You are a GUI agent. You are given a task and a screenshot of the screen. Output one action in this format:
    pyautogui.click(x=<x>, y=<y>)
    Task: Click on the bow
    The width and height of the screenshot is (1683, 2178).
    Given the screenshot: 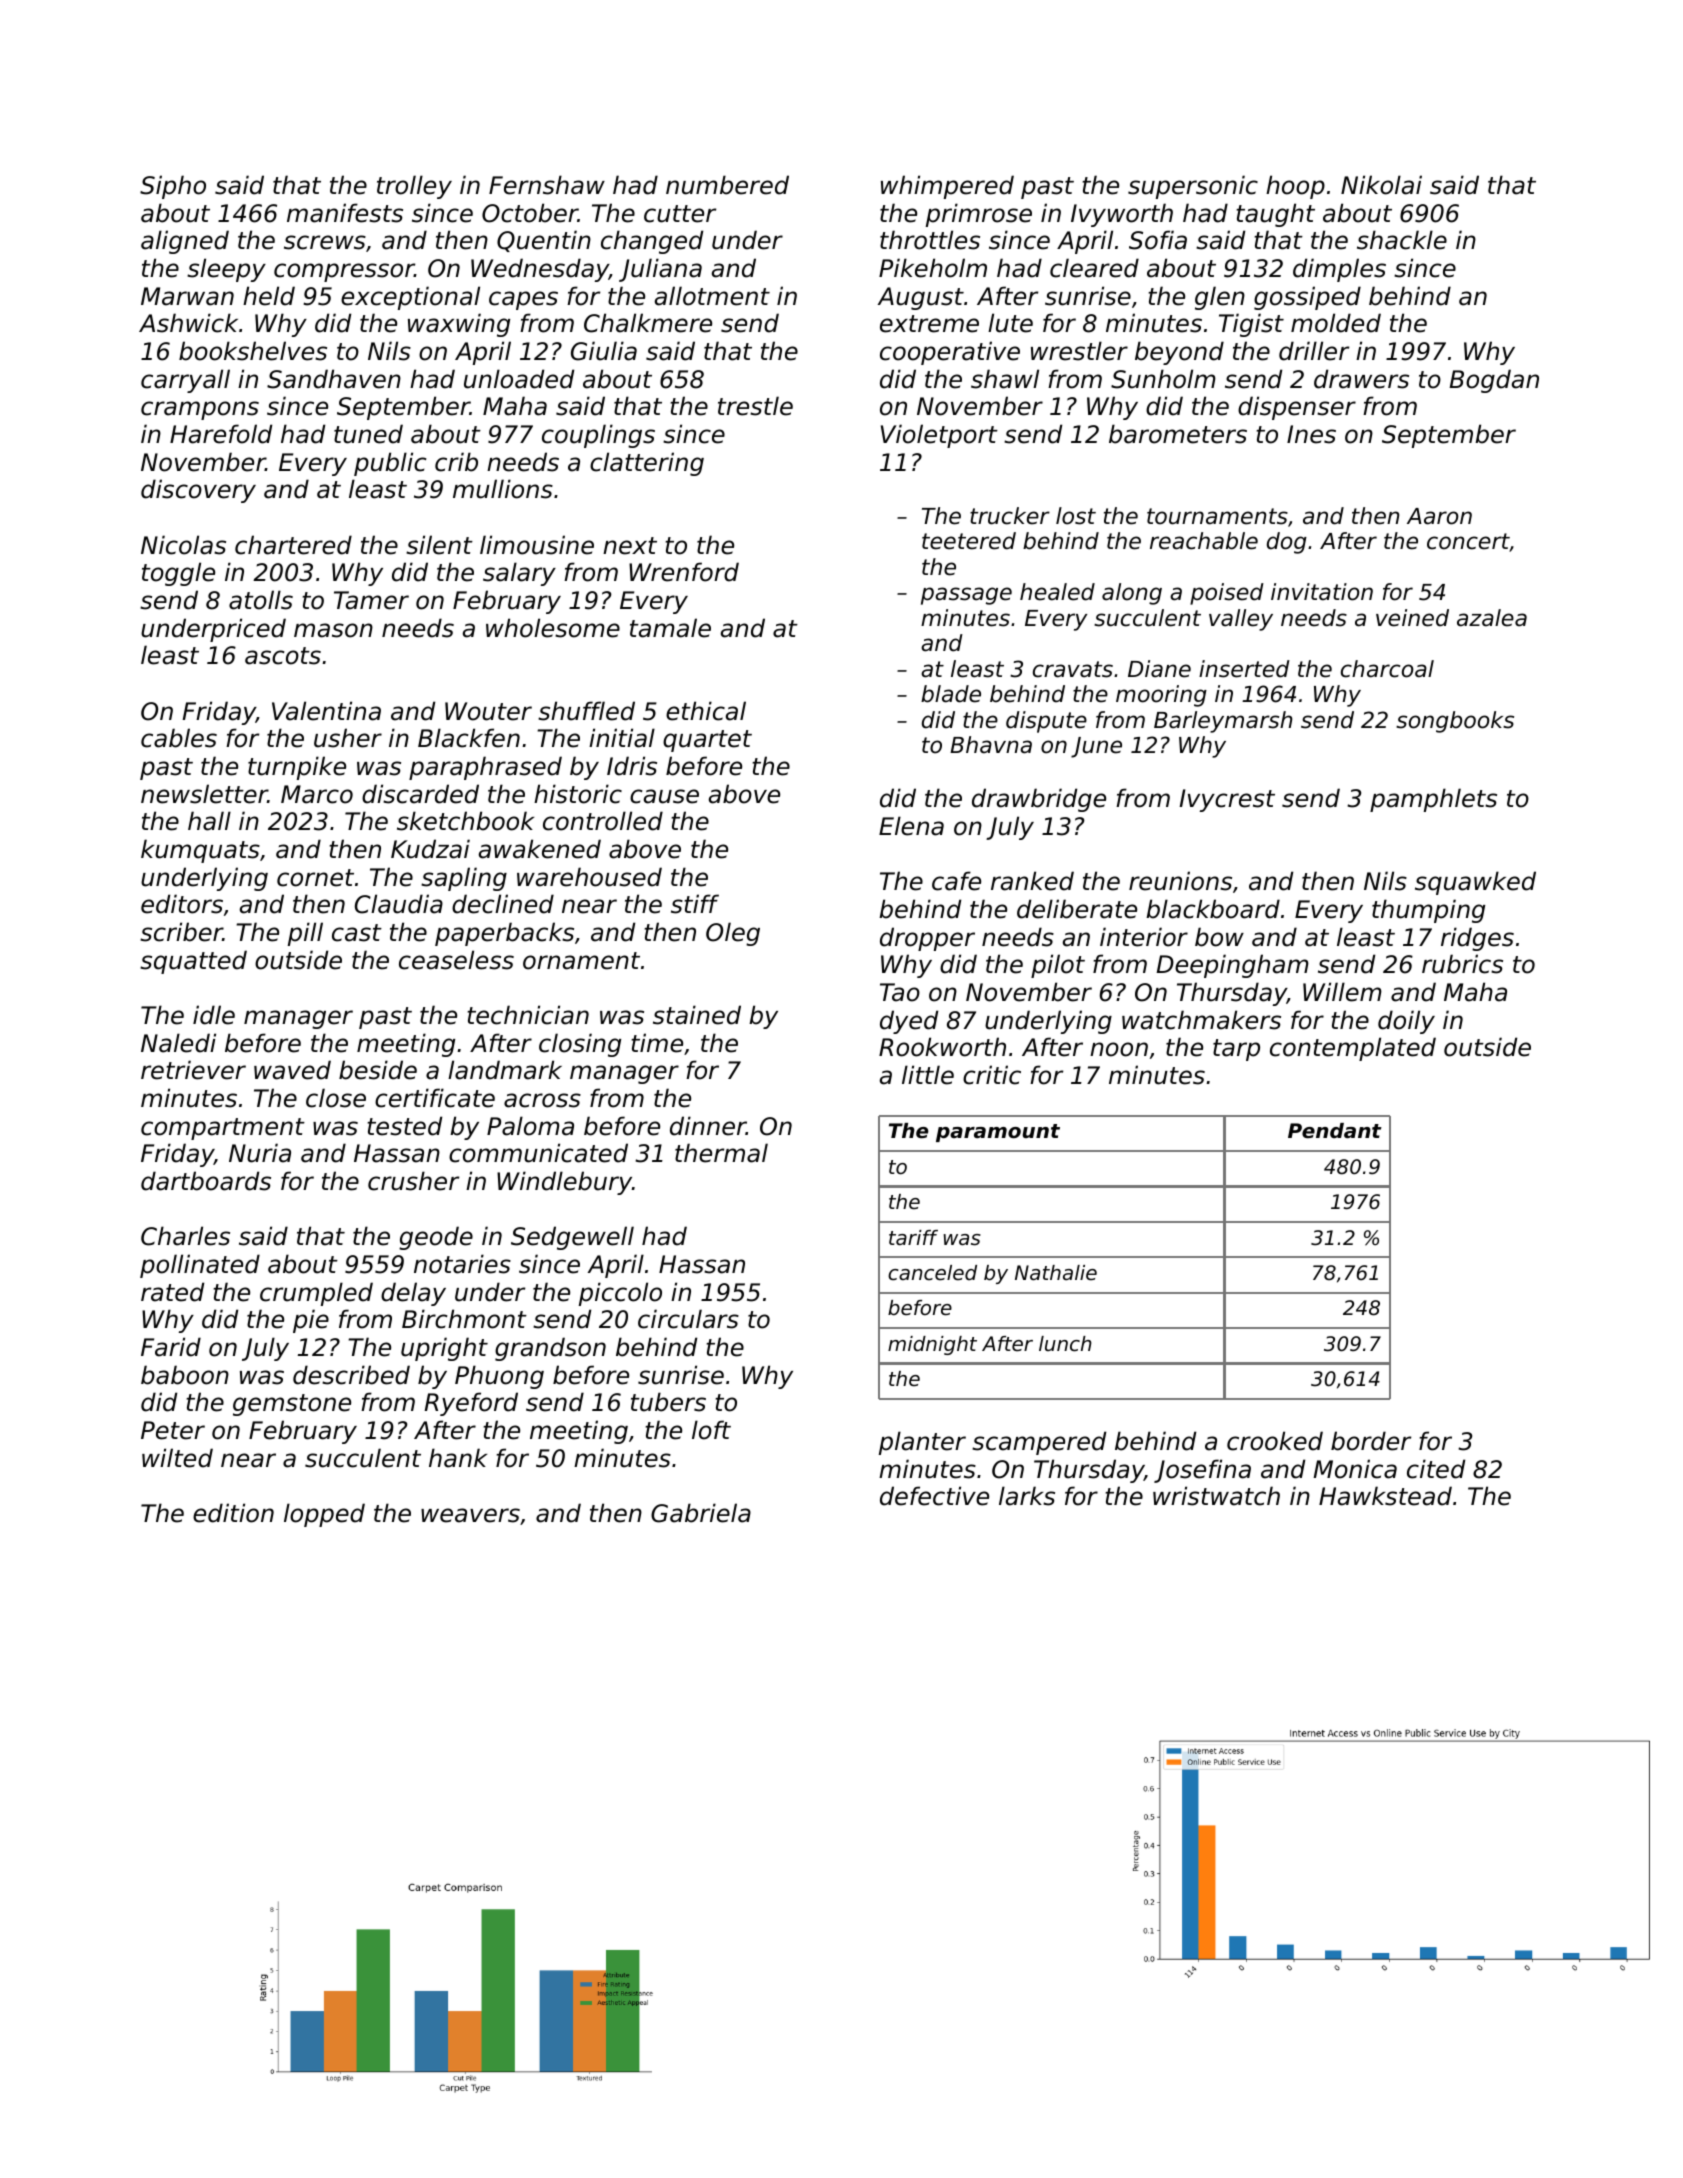 What is the action you would take?
    pyautogui.click(x=1219, y=937)
